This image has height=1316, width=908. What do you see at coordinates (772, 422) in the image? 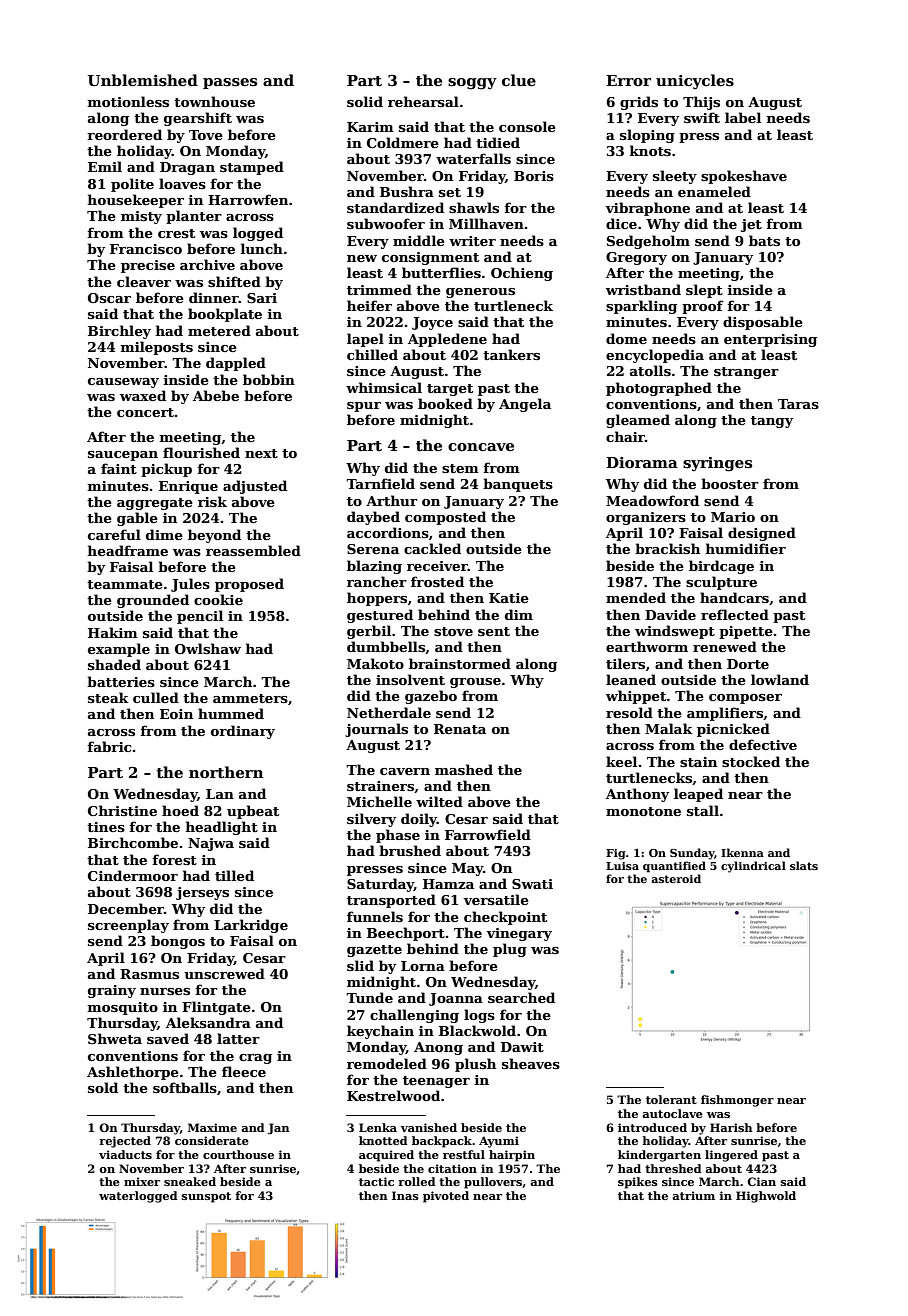
I see `tangy` at bounding box center [772, 422].
